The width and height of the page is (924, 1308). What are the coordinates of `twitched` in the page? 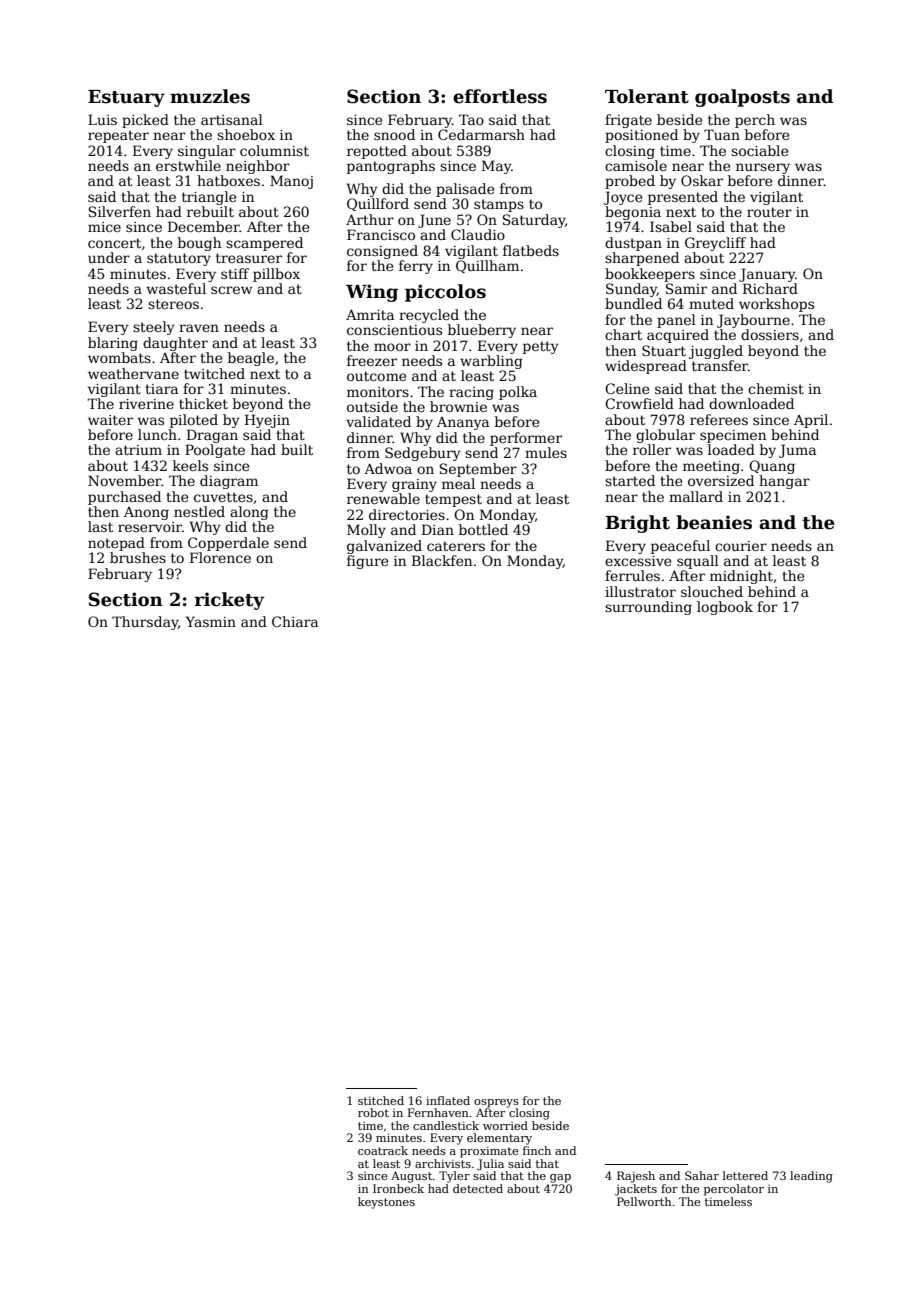 It's located at (214, 373).
